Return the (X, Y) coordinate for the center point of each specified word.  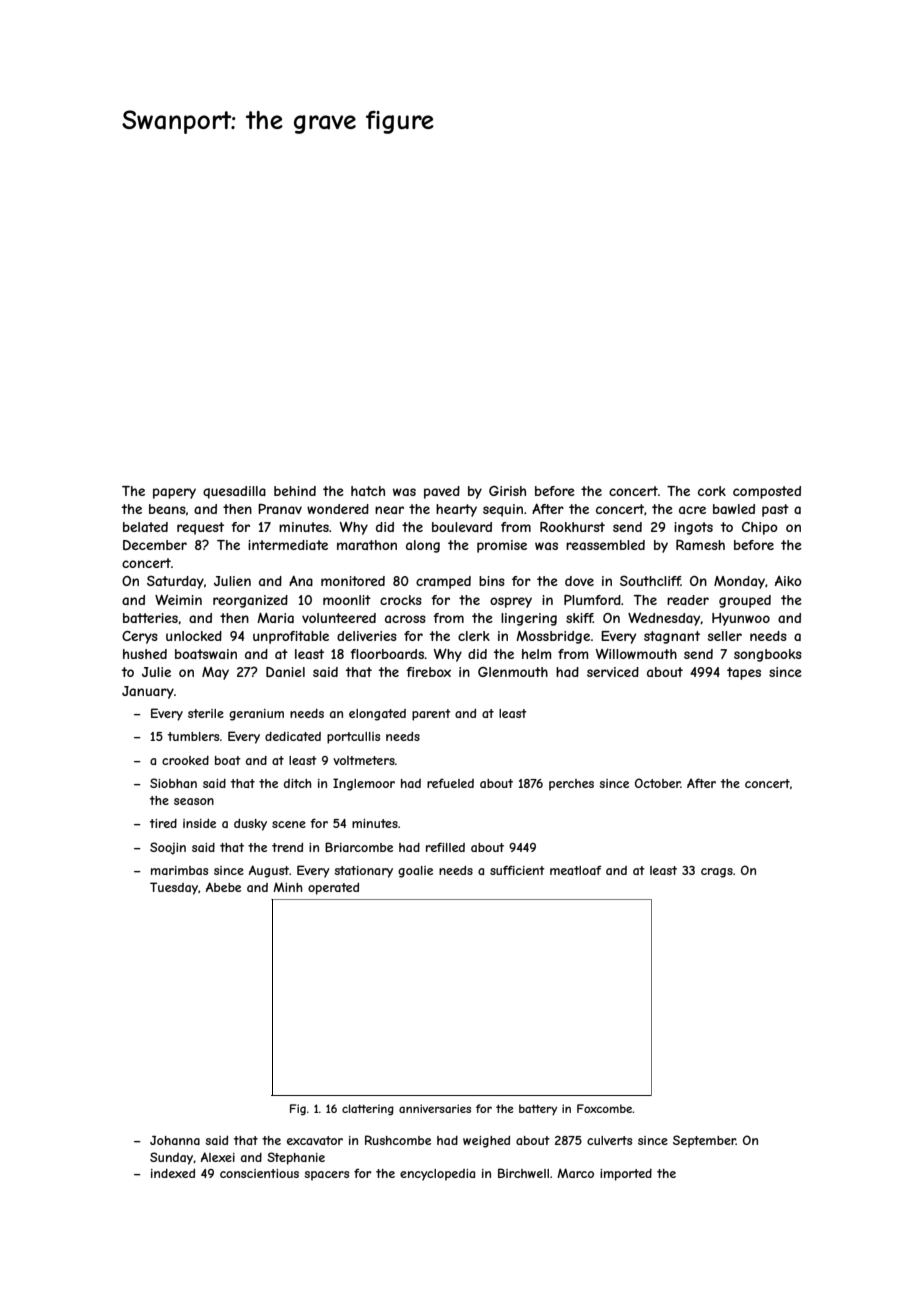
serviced (613, 672)
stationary (363, 872)
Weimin (178, 599)
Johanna (175, 1140)
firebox (428, 672)
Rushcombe (398, 1140)
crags (717, 873)
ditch (298, 783)
